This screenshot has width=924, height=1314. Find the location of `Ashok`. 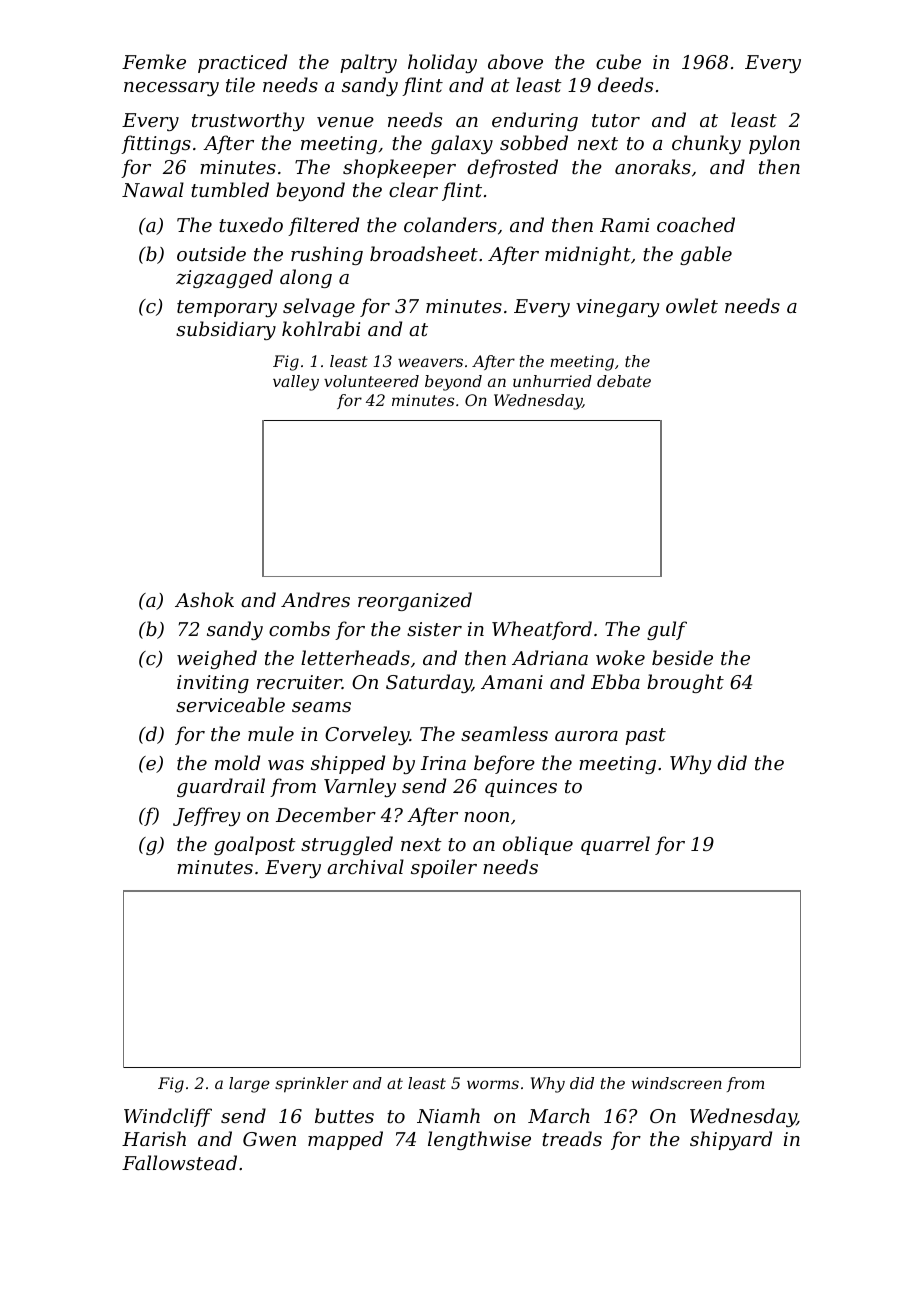

Ashok is located at coordinates (204, 599).
